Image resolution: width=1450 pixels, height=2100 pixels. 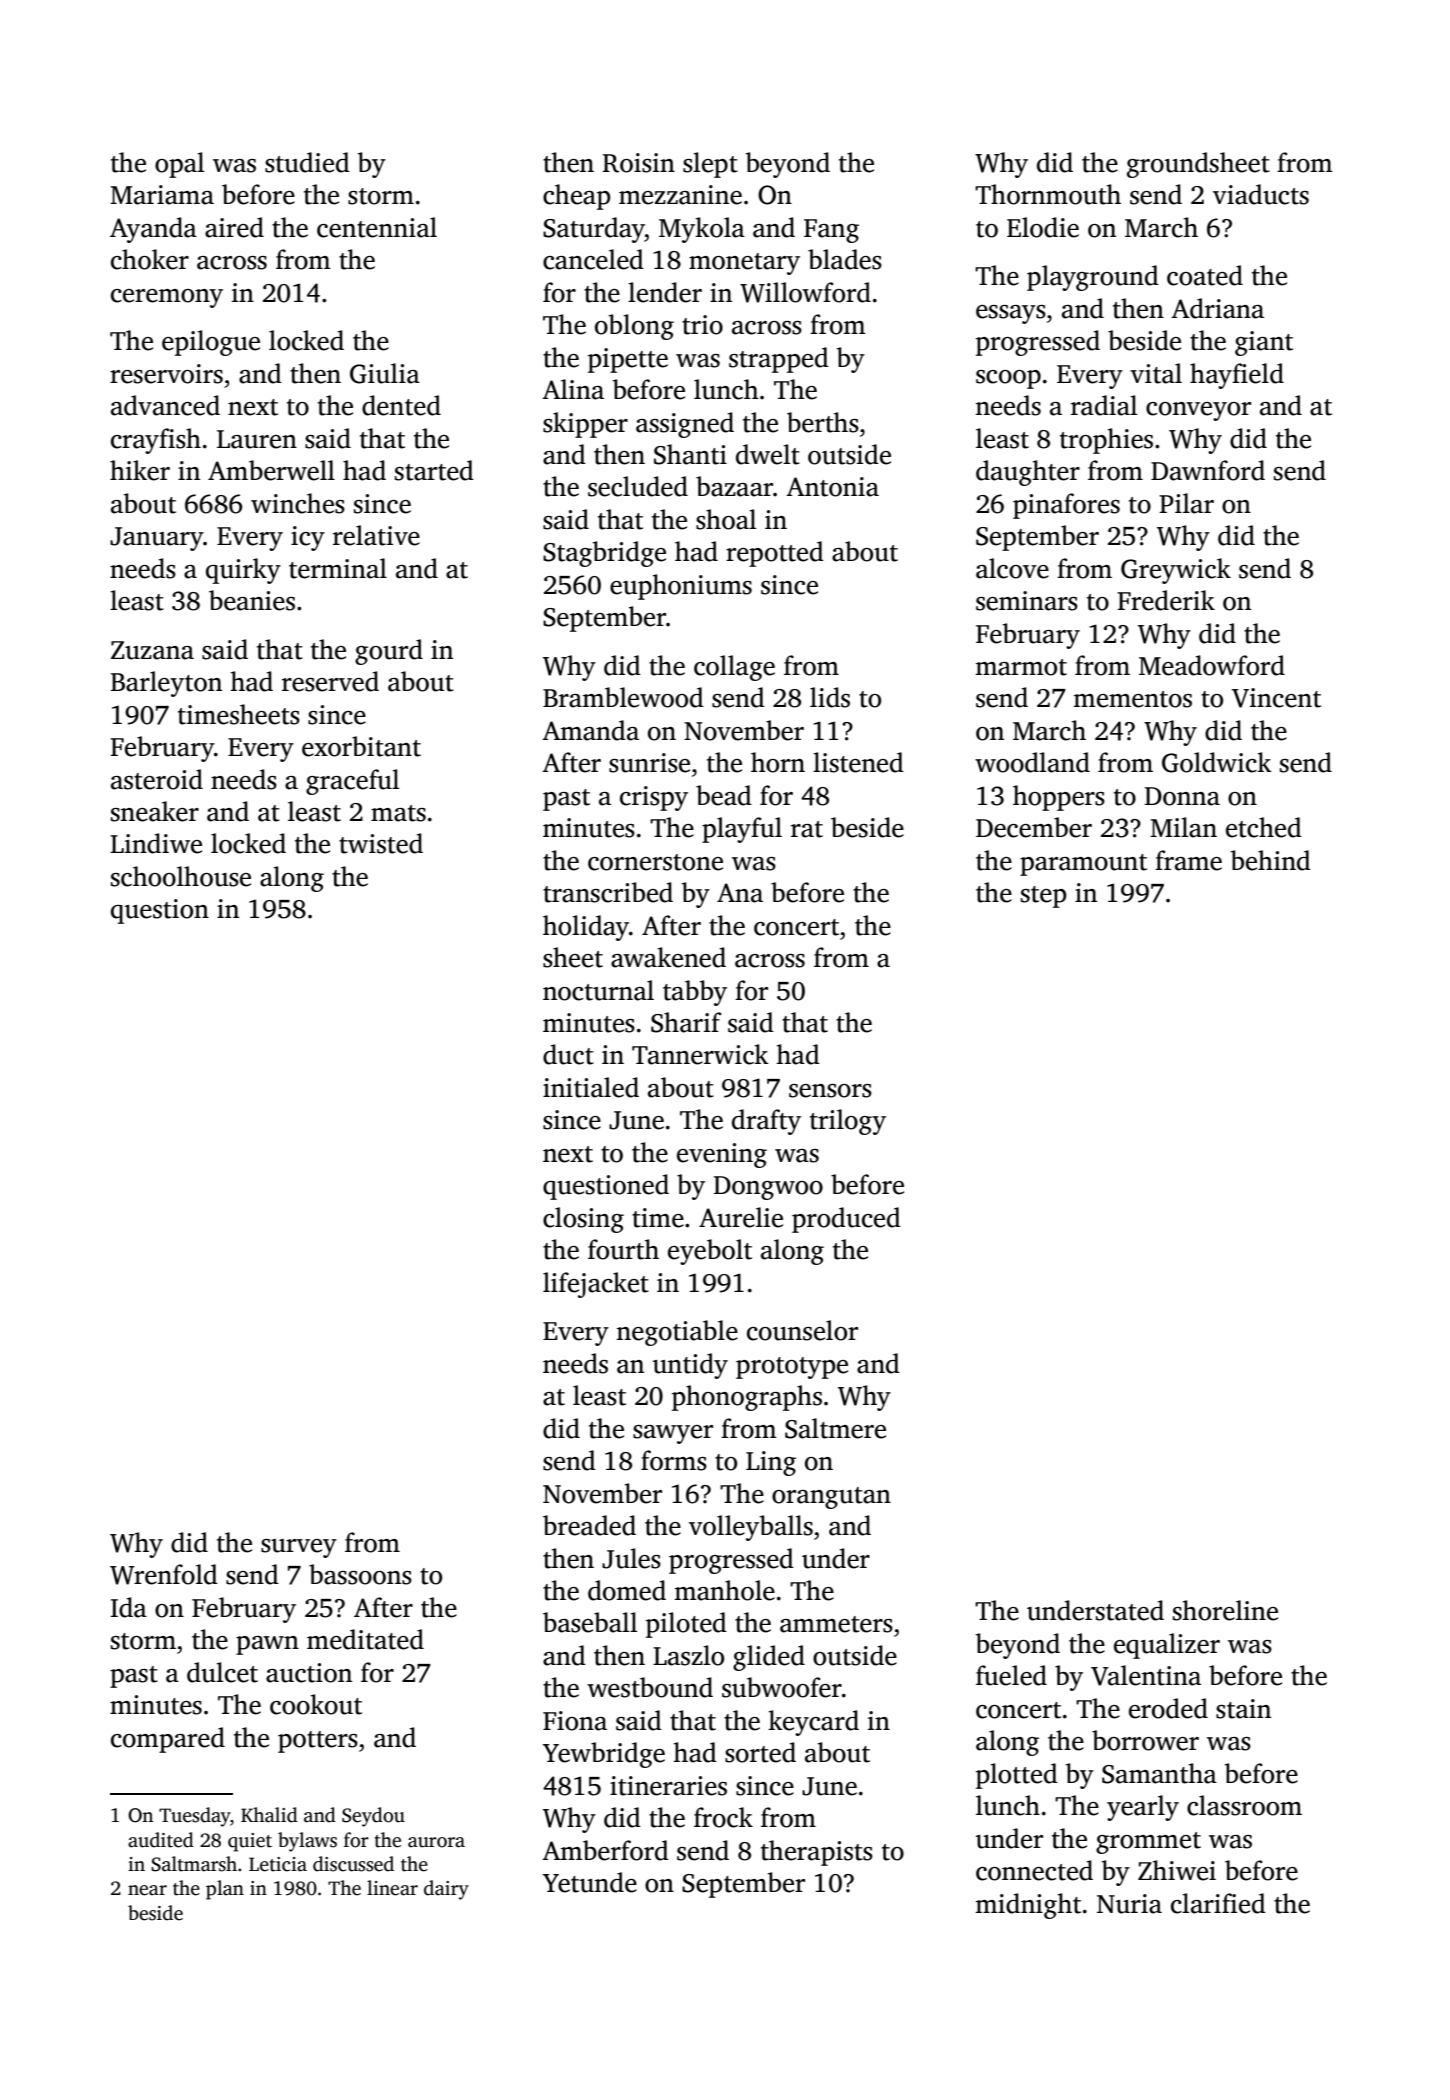 I want to click on slept, so click(x=710, y=165).
